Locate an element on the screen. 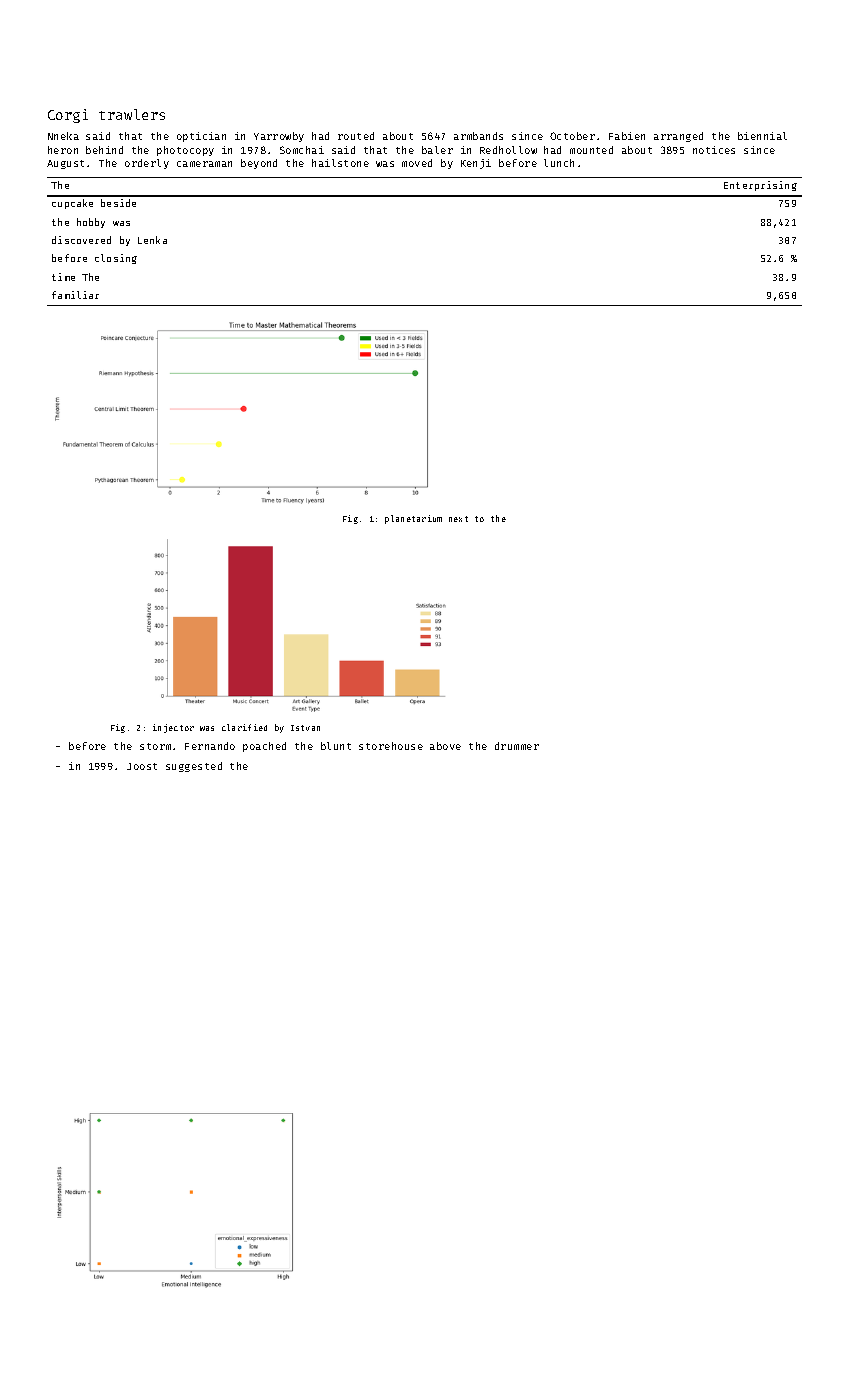 This screenshot has width=849, height=1400. hailstone is located at coordinates (340, 163).
